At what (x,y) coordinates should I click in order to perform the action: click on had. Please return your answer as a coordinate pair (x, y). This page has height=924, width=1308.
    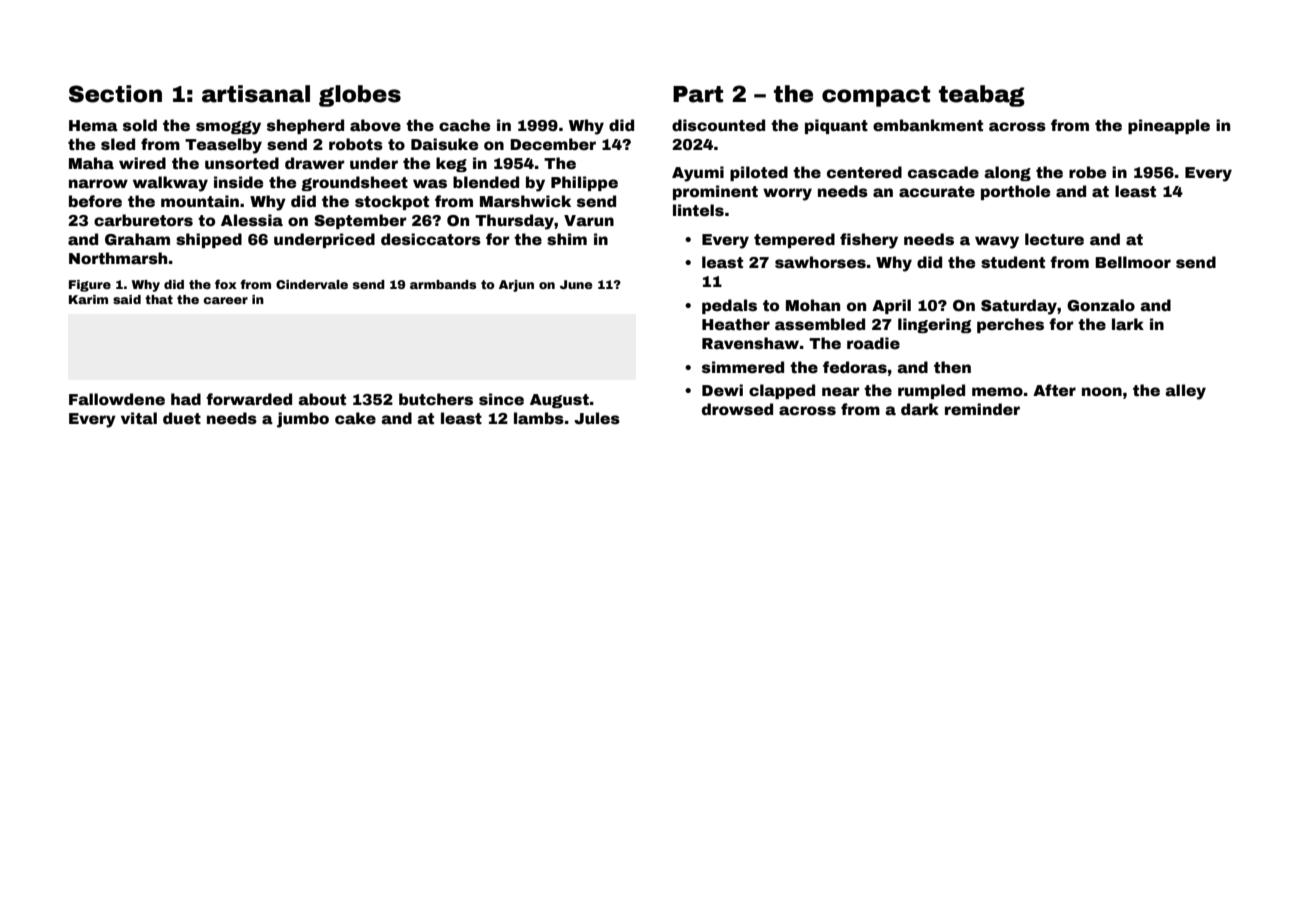
    Looking at the image, I should click on (186, 399).
